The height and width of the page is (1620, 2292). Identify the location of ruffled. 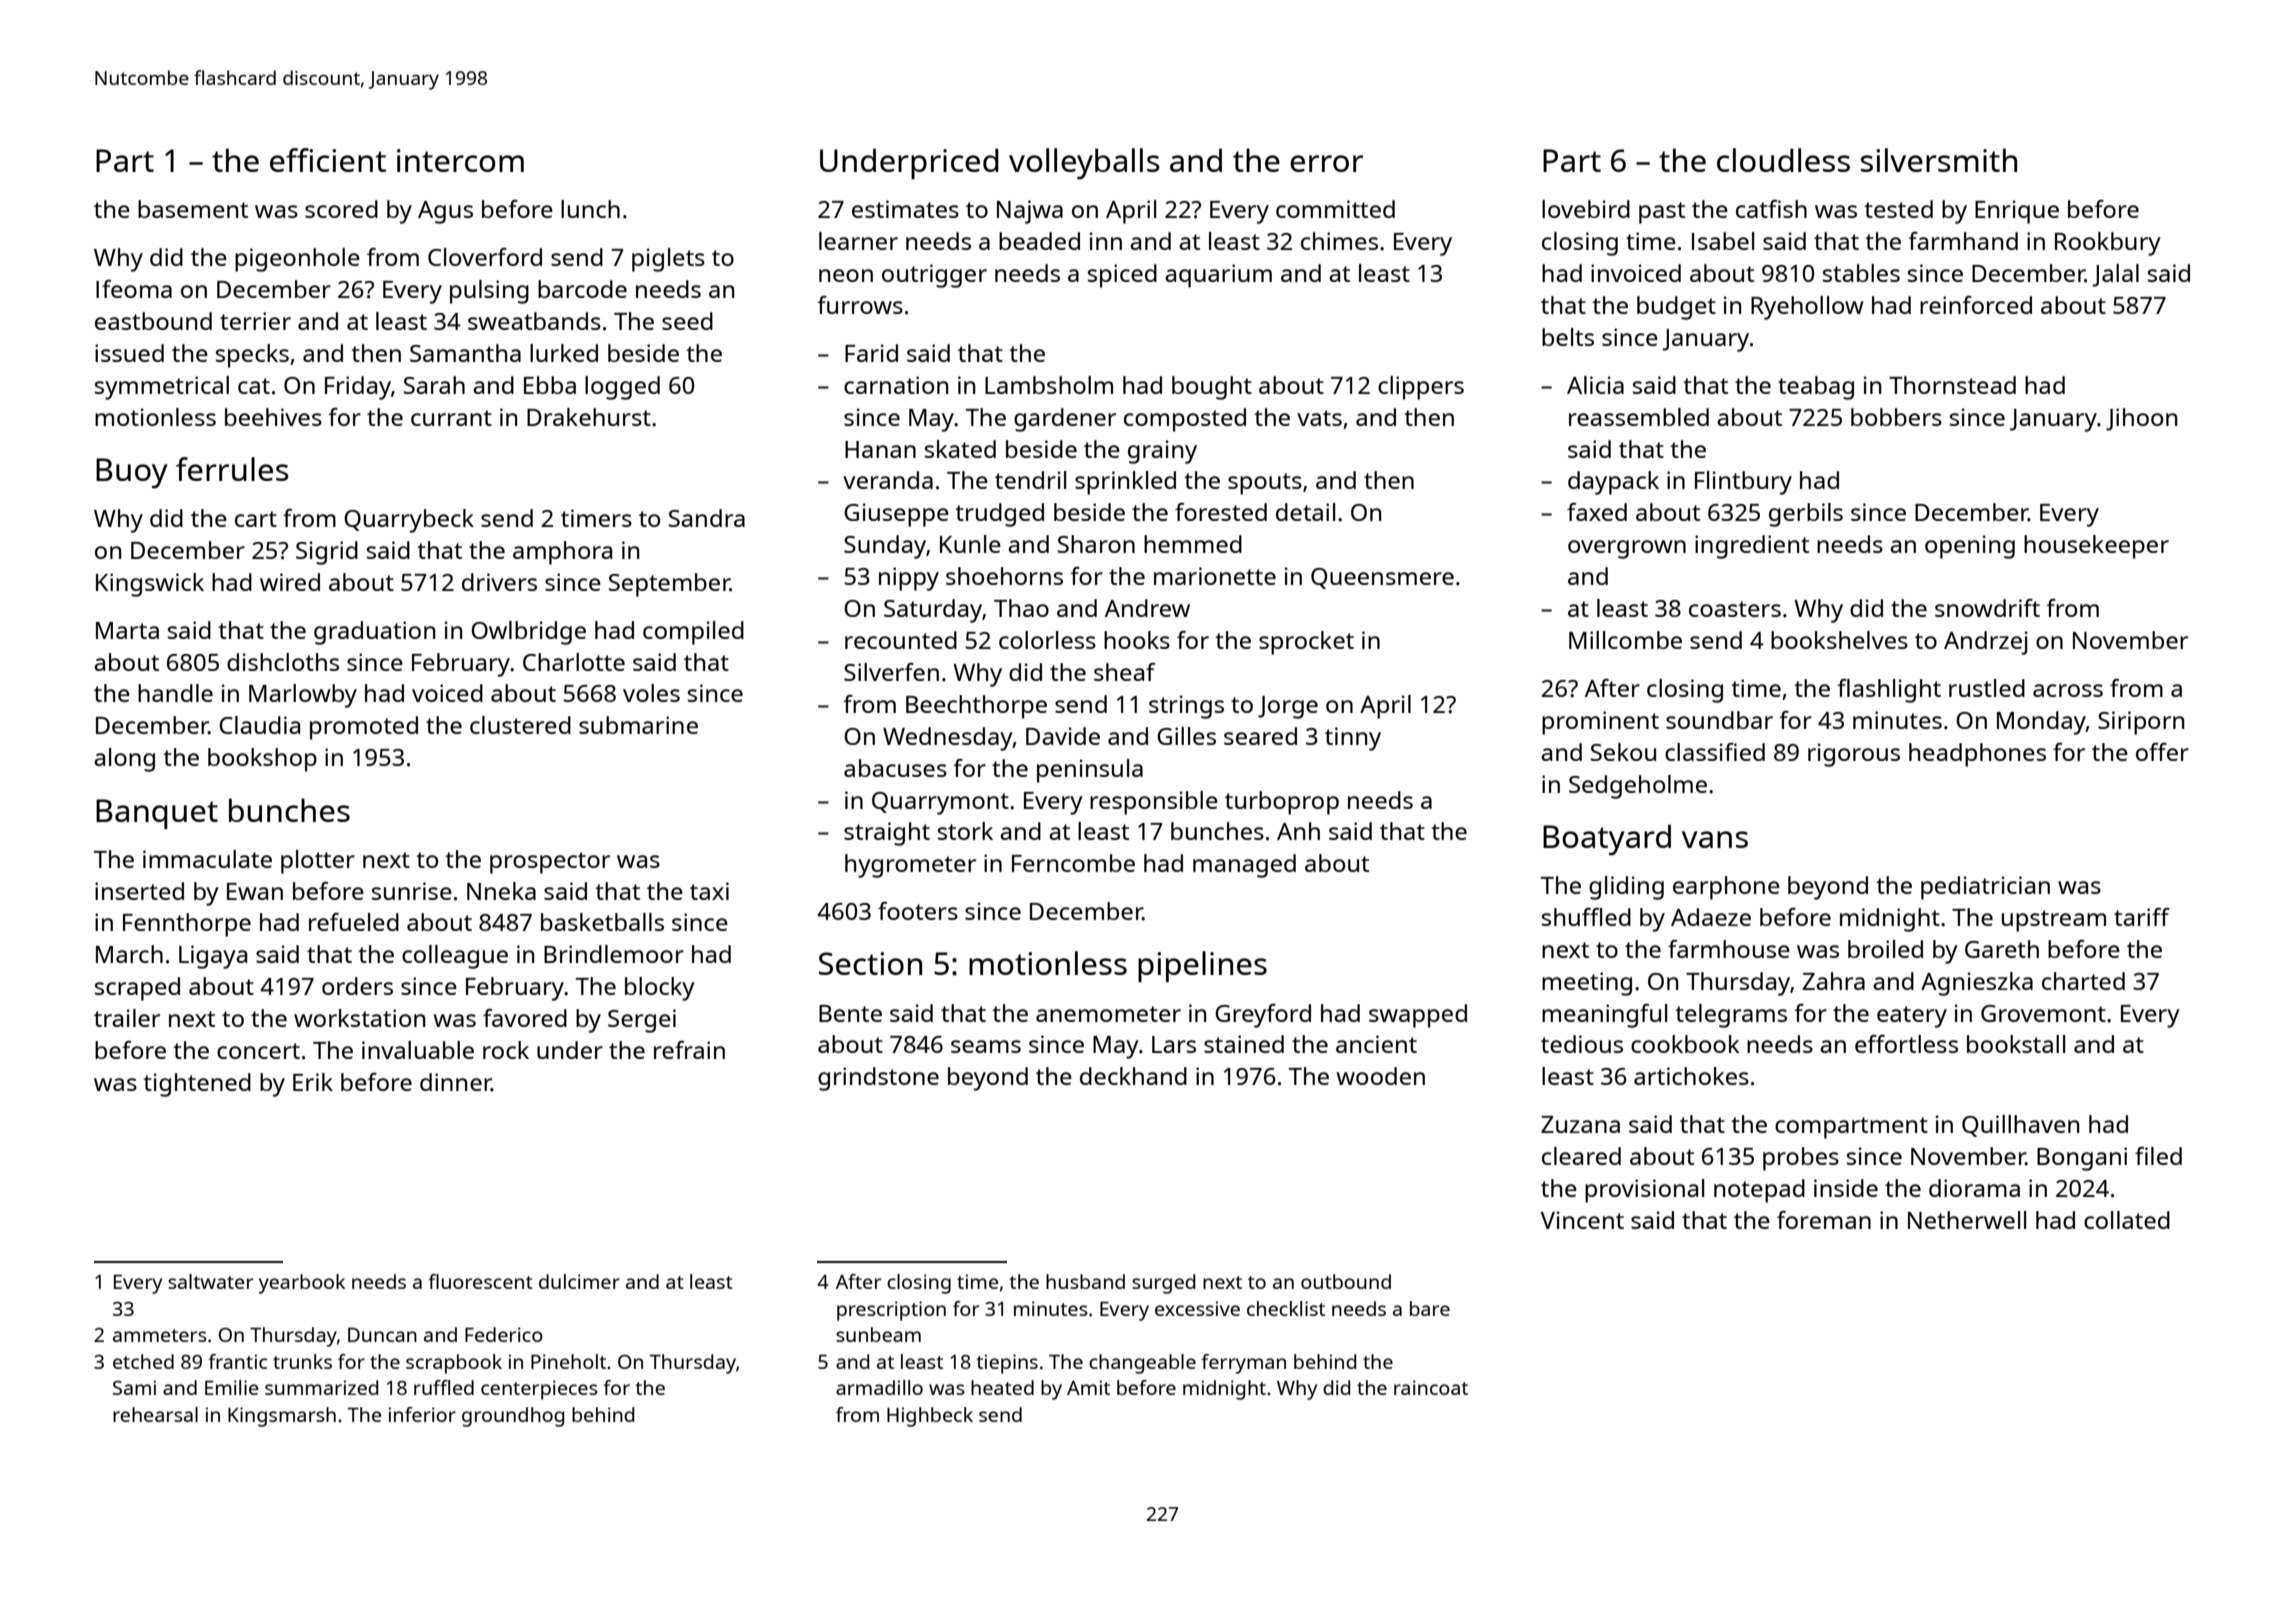
(444, 1387).
